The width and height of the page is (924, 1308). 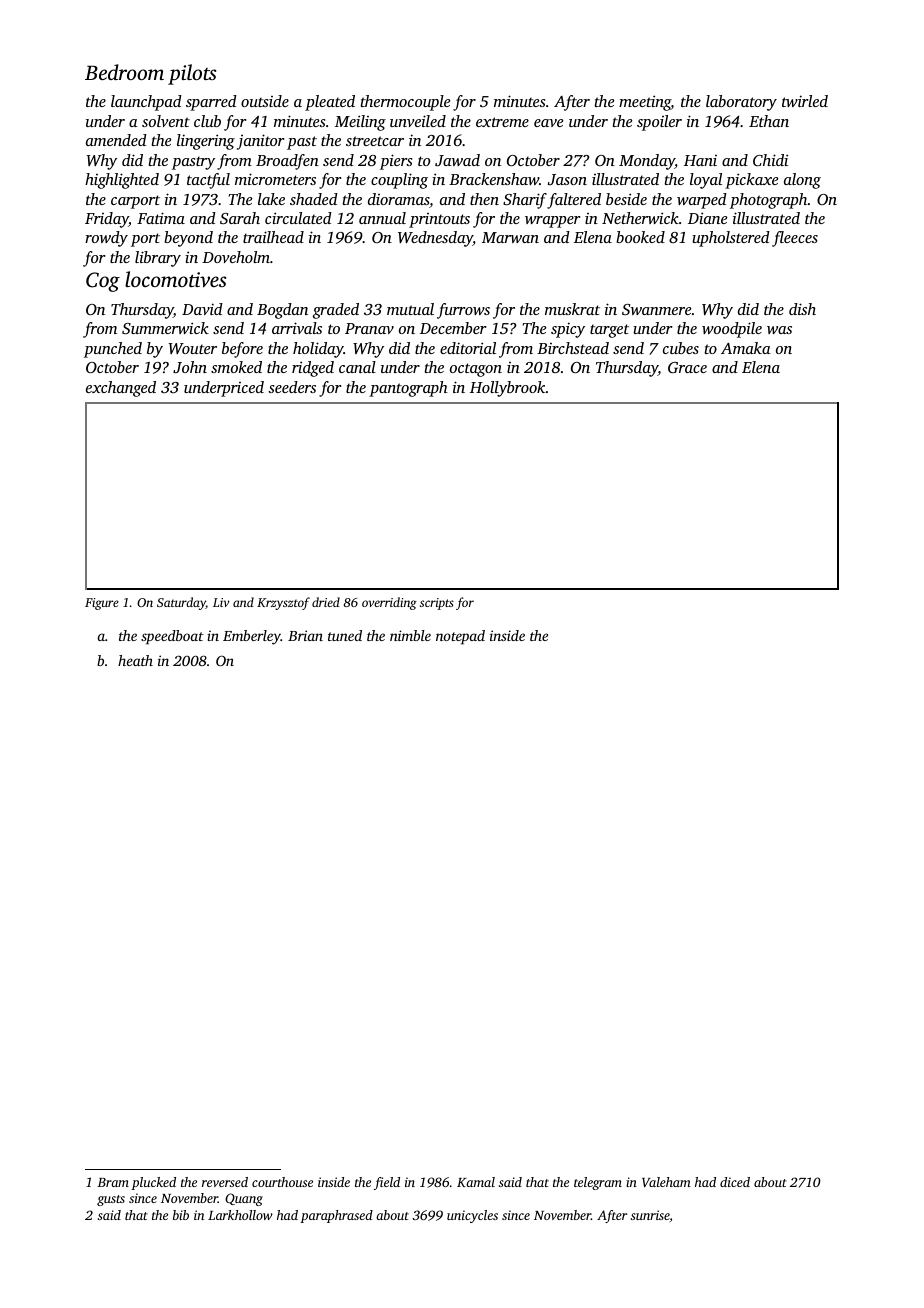 I want to click on pantograph, so click(x=408, y=389).
